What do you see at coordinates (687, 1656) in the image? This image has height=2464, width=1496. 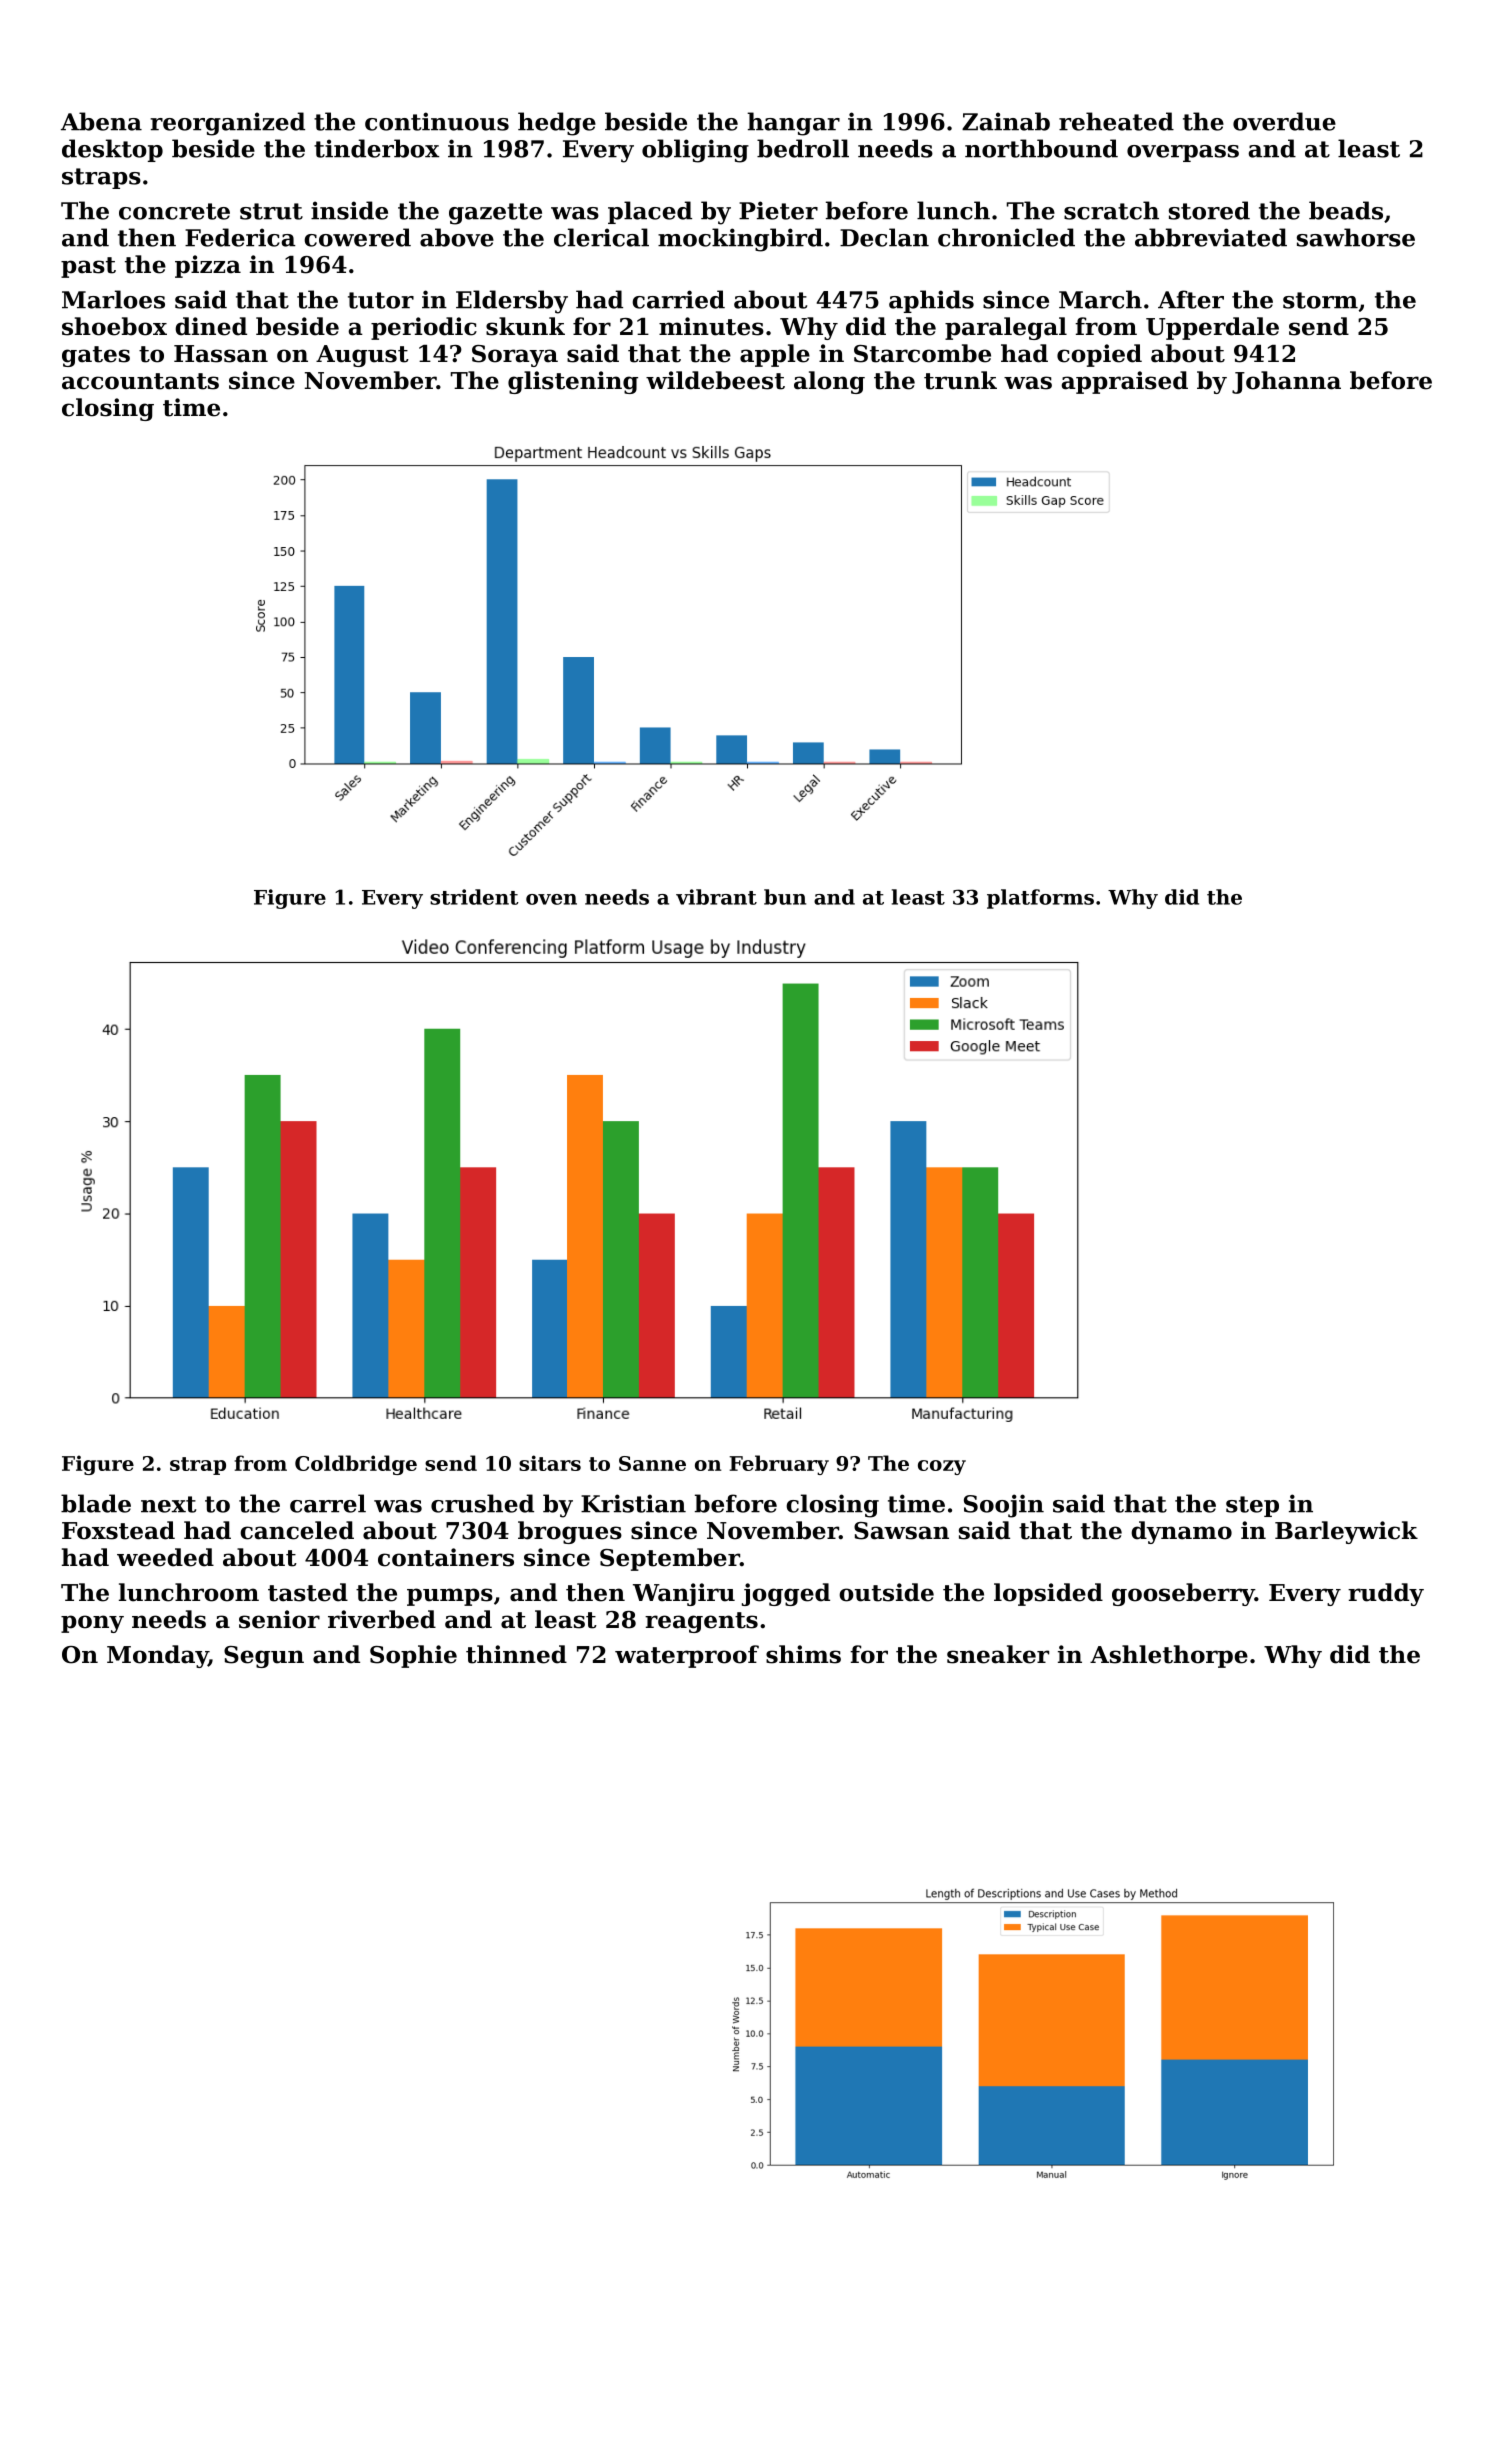 I see `waterproof` at bounding box center [687, 1656].
